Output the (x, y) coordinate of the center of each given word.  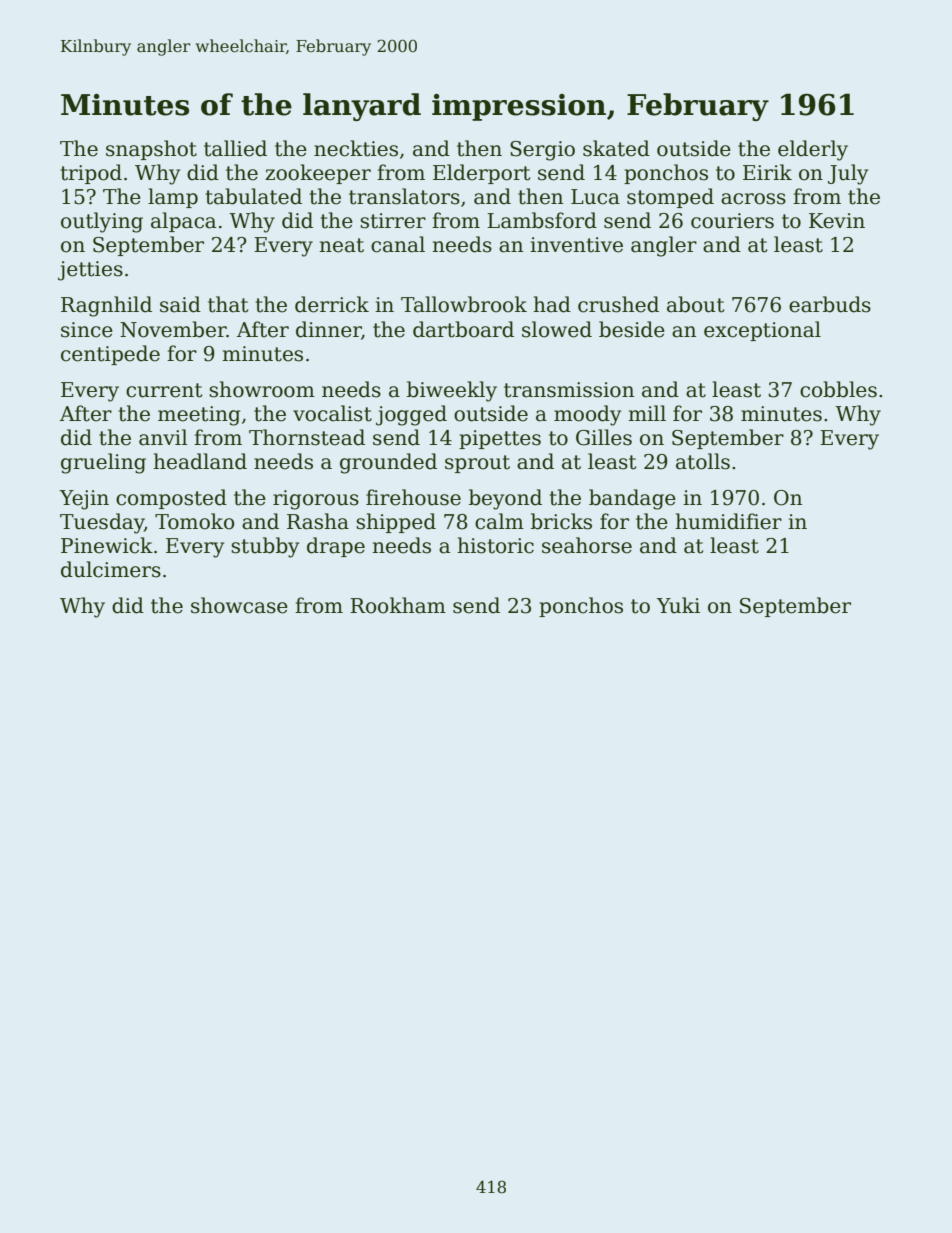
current (164, 390)
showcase (239, 605)
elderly (813, 150)
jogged (411, 415)
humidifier (728, 521)
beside (632, 329)
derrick (332, 304)
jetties (90, 271)
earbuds (830, 304)
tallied (235, 148)
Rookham (398, 605)
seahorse (587, 545)
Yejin (84, 500)
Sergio (542, 151)
